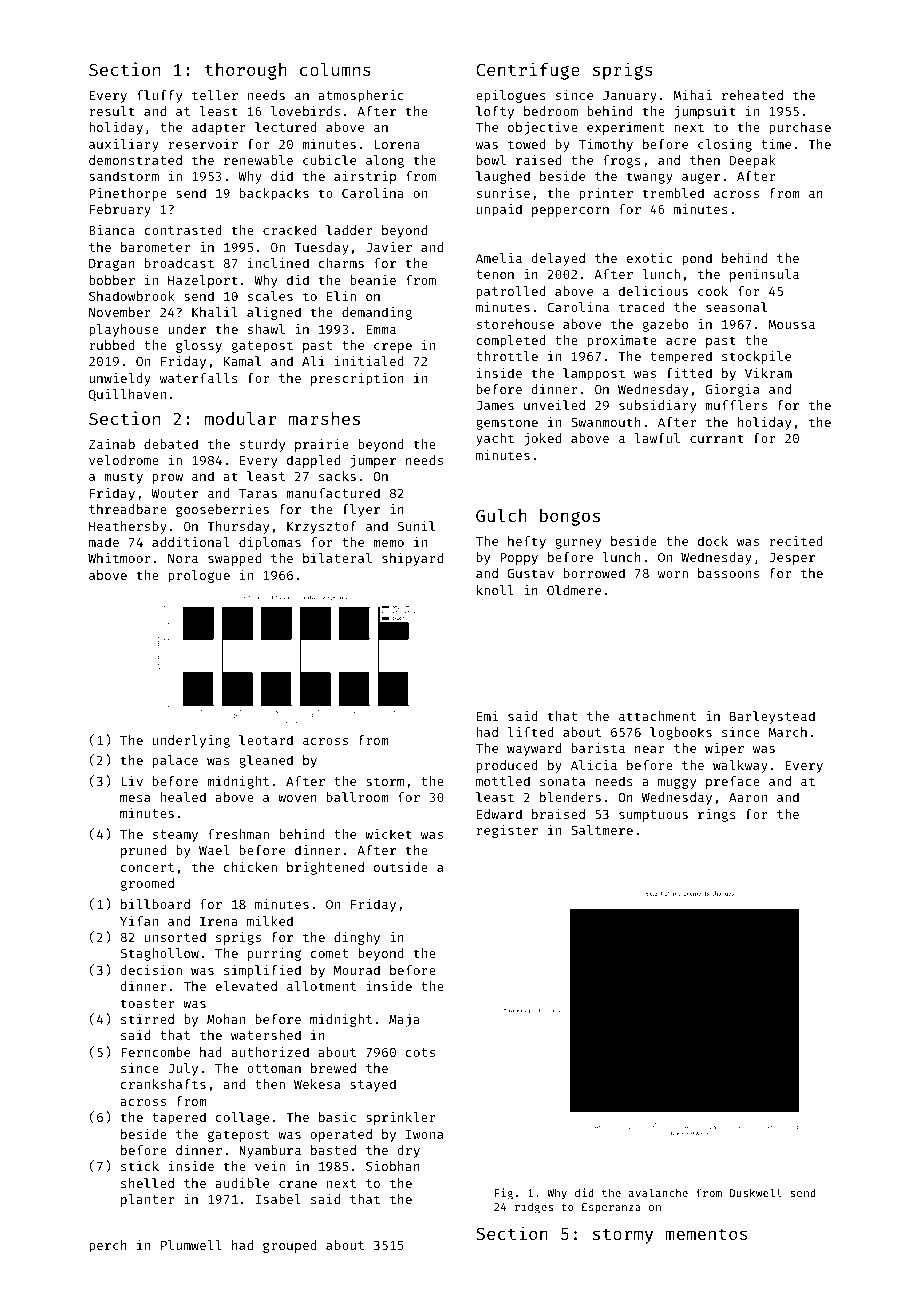 This page has width=924, height=1308. Describe the element at coordinates (140, 1166) in the page. I see `stick` at that location.
